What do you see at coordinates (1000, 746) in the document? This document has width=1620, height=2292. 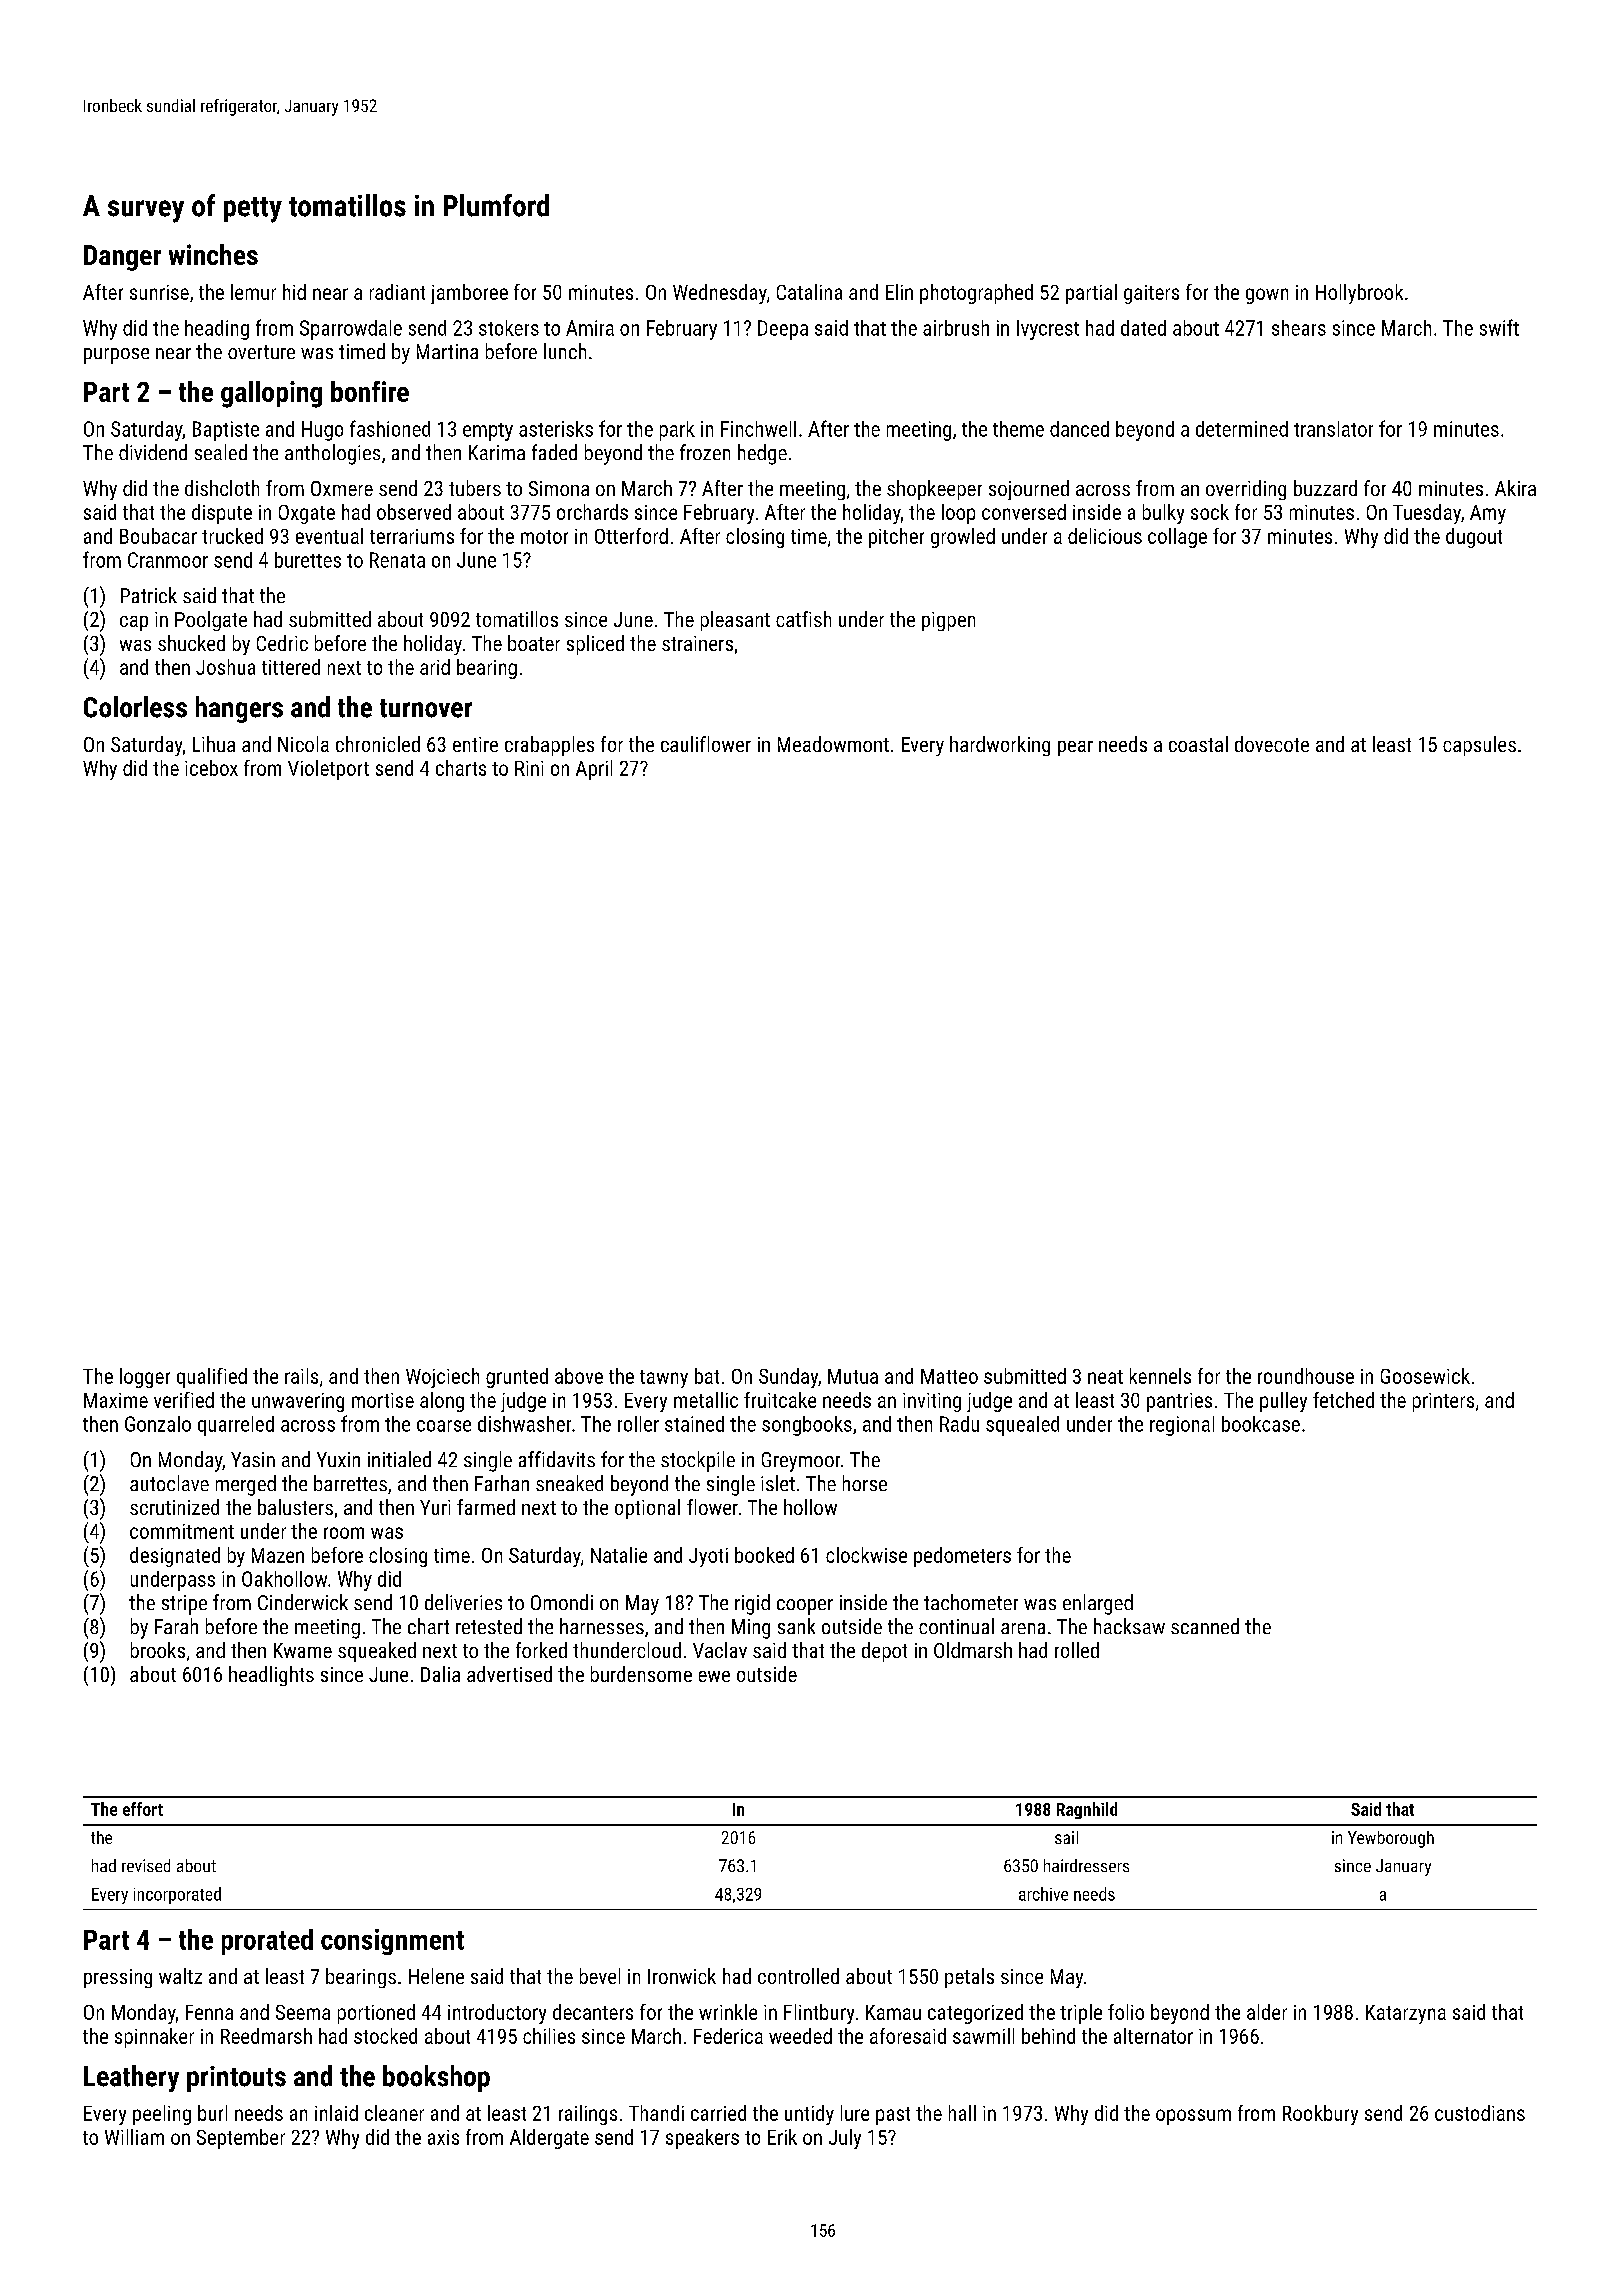 I see `hardworking` at bounding box center [1000, 746].
